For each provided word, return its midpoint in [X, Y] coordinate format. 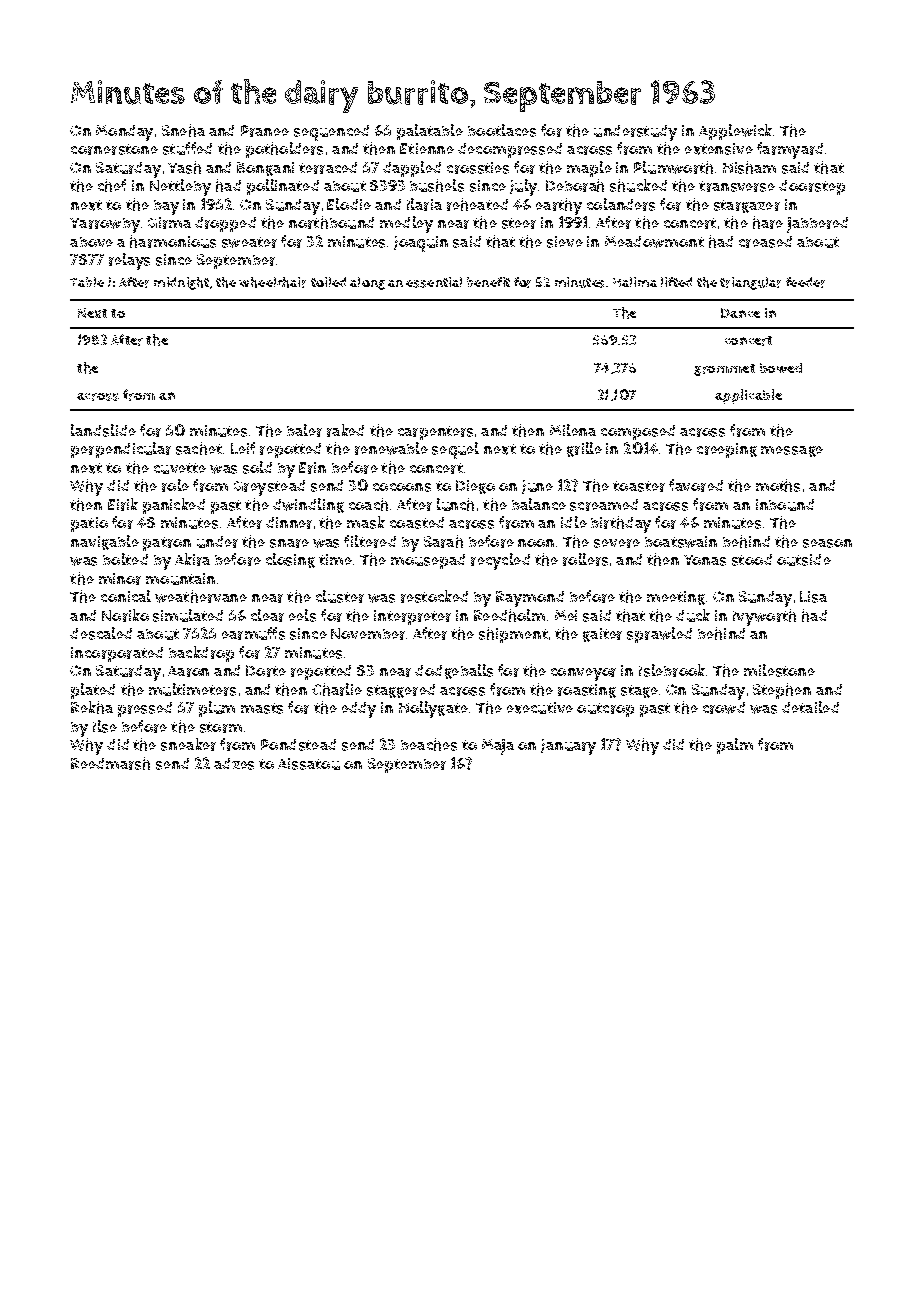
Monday [124, 133]
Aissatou [309, 764]
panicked [174, 506]
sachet [199, 448]
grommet [724, 370]
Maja [498, 747]
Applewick [735, 132]
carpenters [435, 433]
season [827, 543]
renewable [391, 448]
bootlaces [502, 130]
